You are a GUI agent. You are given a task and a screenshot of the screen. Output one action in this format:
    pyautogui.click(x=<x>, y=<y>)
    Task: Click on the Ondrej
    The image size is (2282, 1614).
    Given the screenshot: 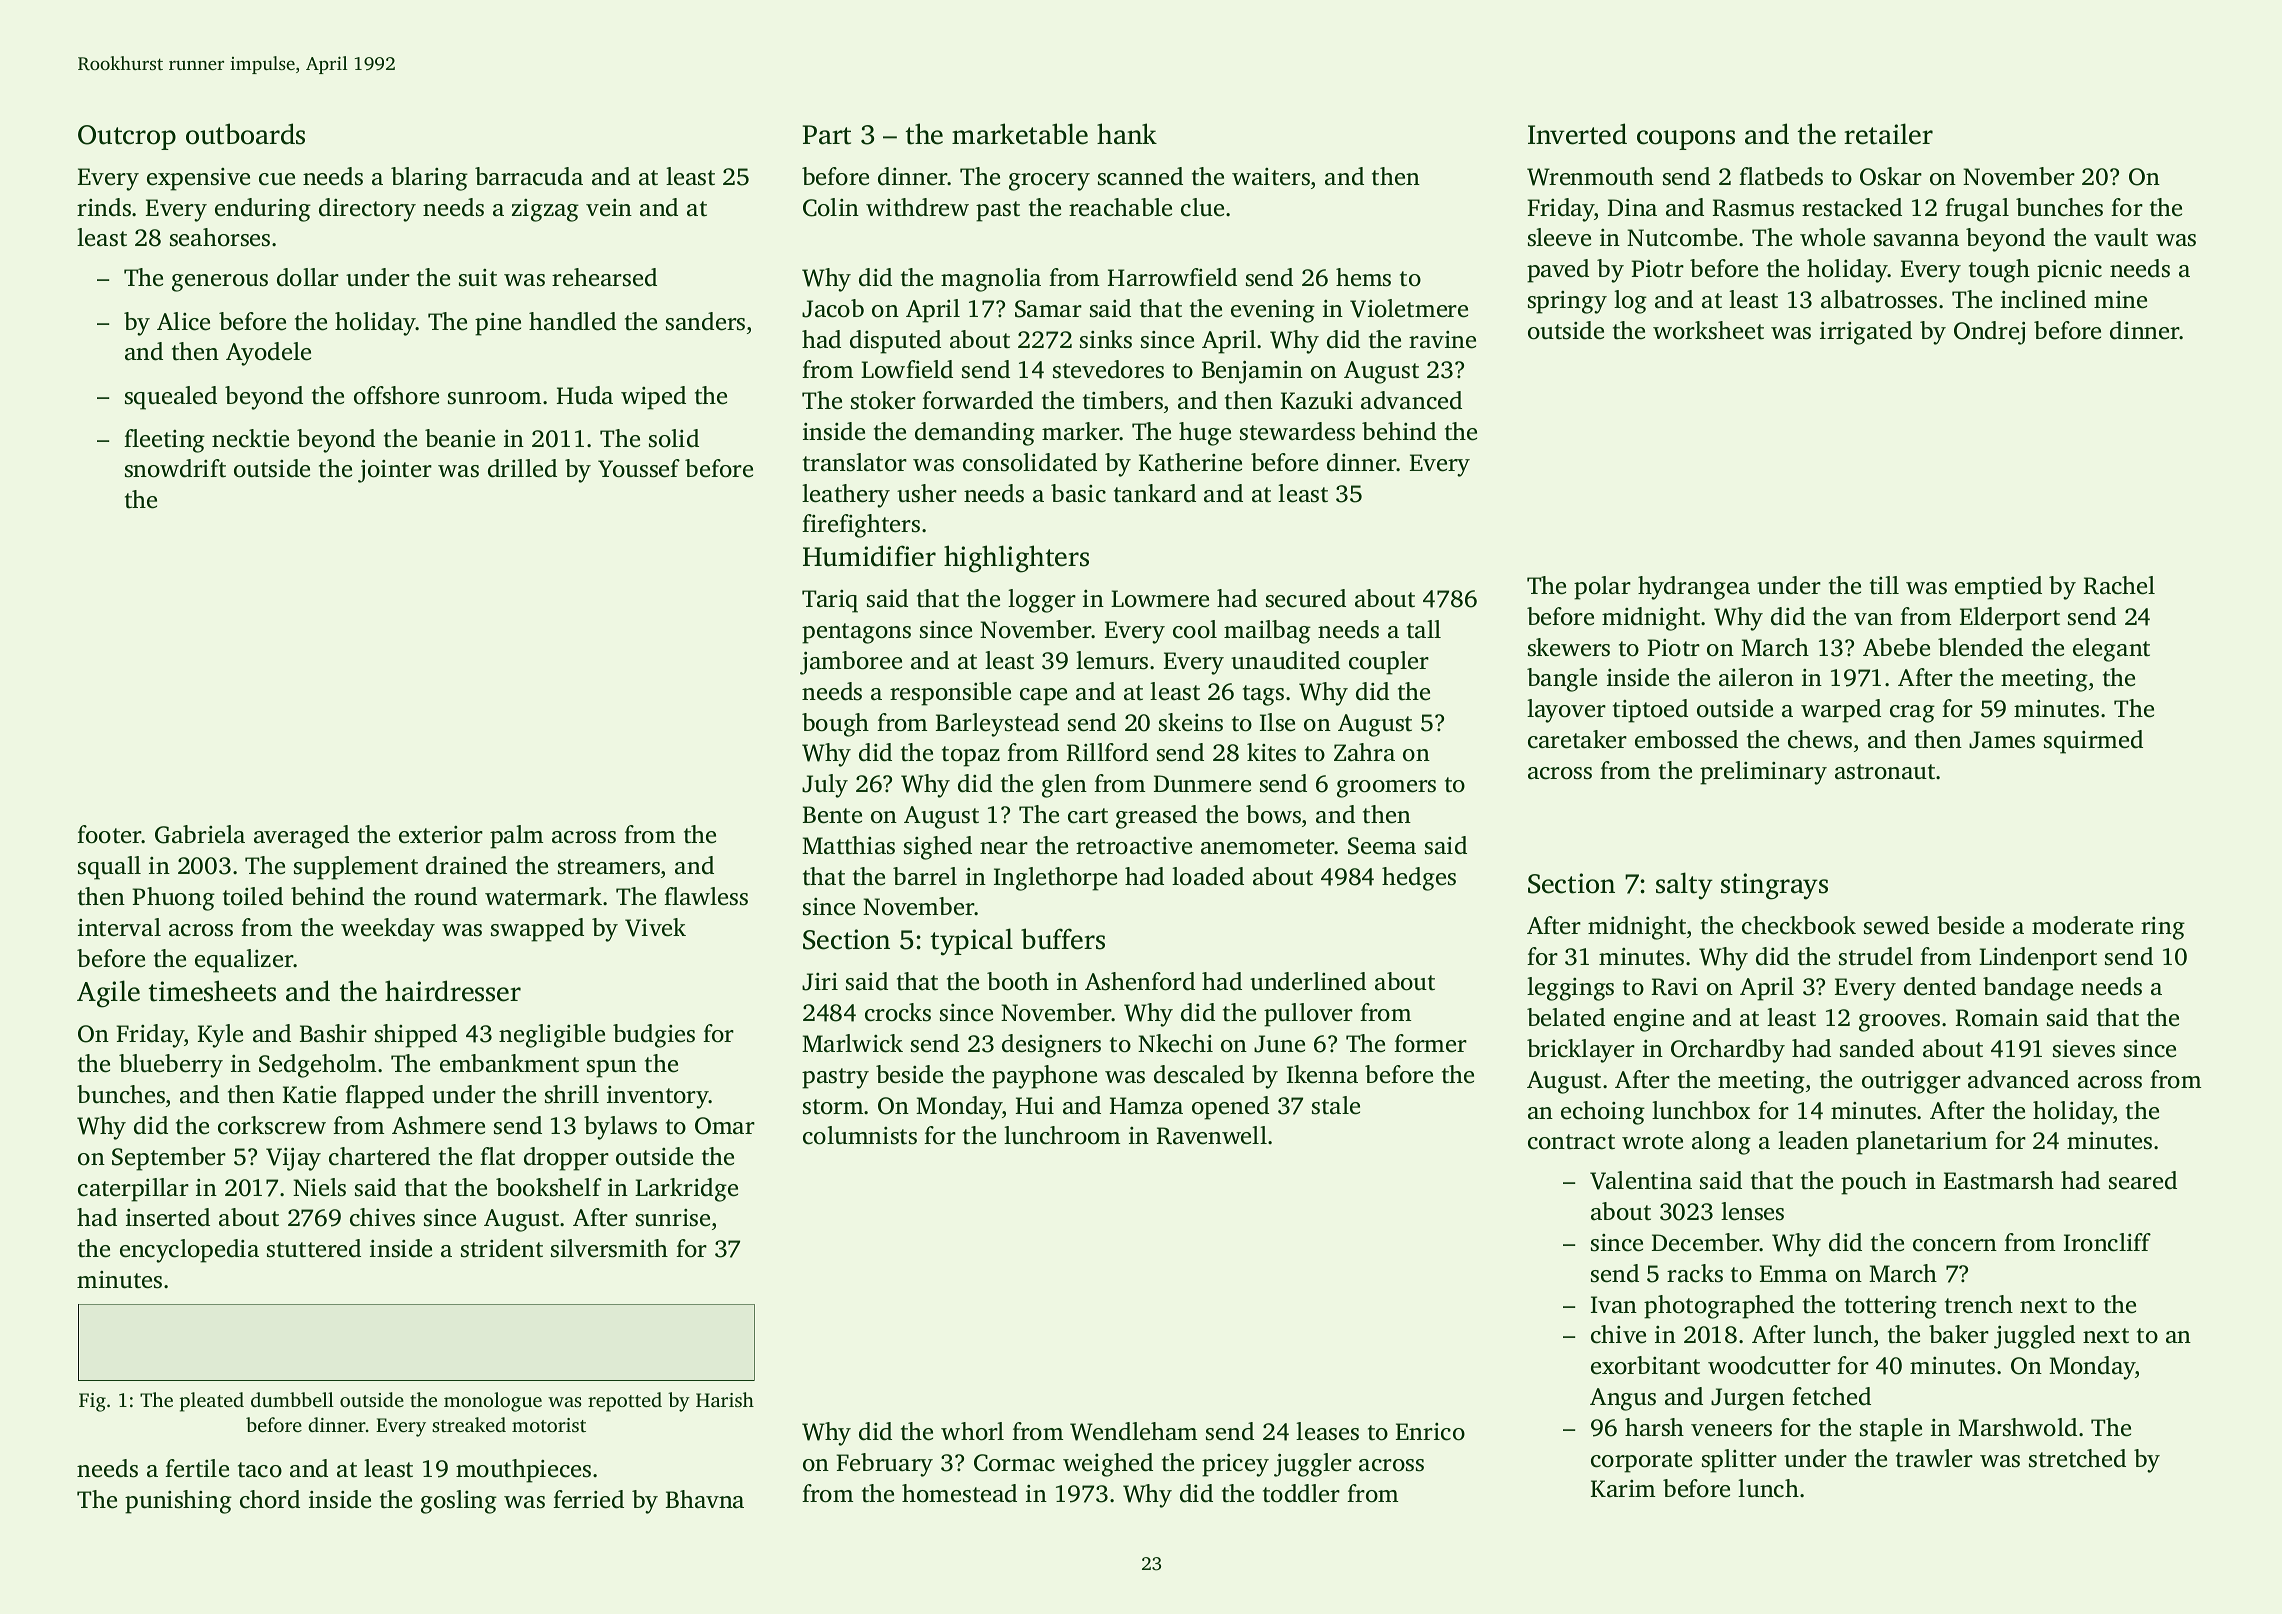 What is the action you would take?
    pyautogui.click(x=1989, y=333)
